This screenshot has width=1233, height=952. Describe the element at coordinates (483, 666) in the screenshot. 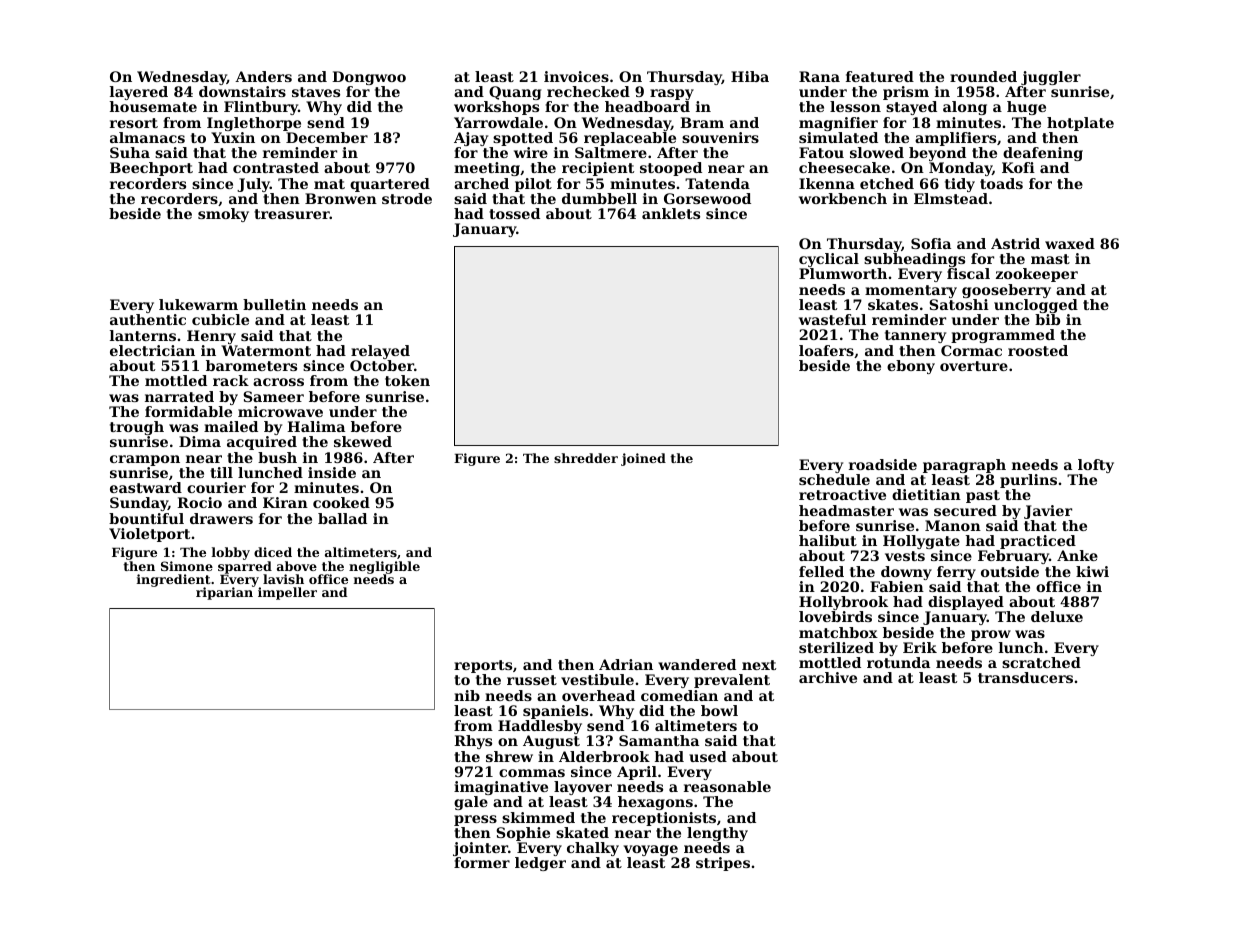

I see `reports` at that location.
